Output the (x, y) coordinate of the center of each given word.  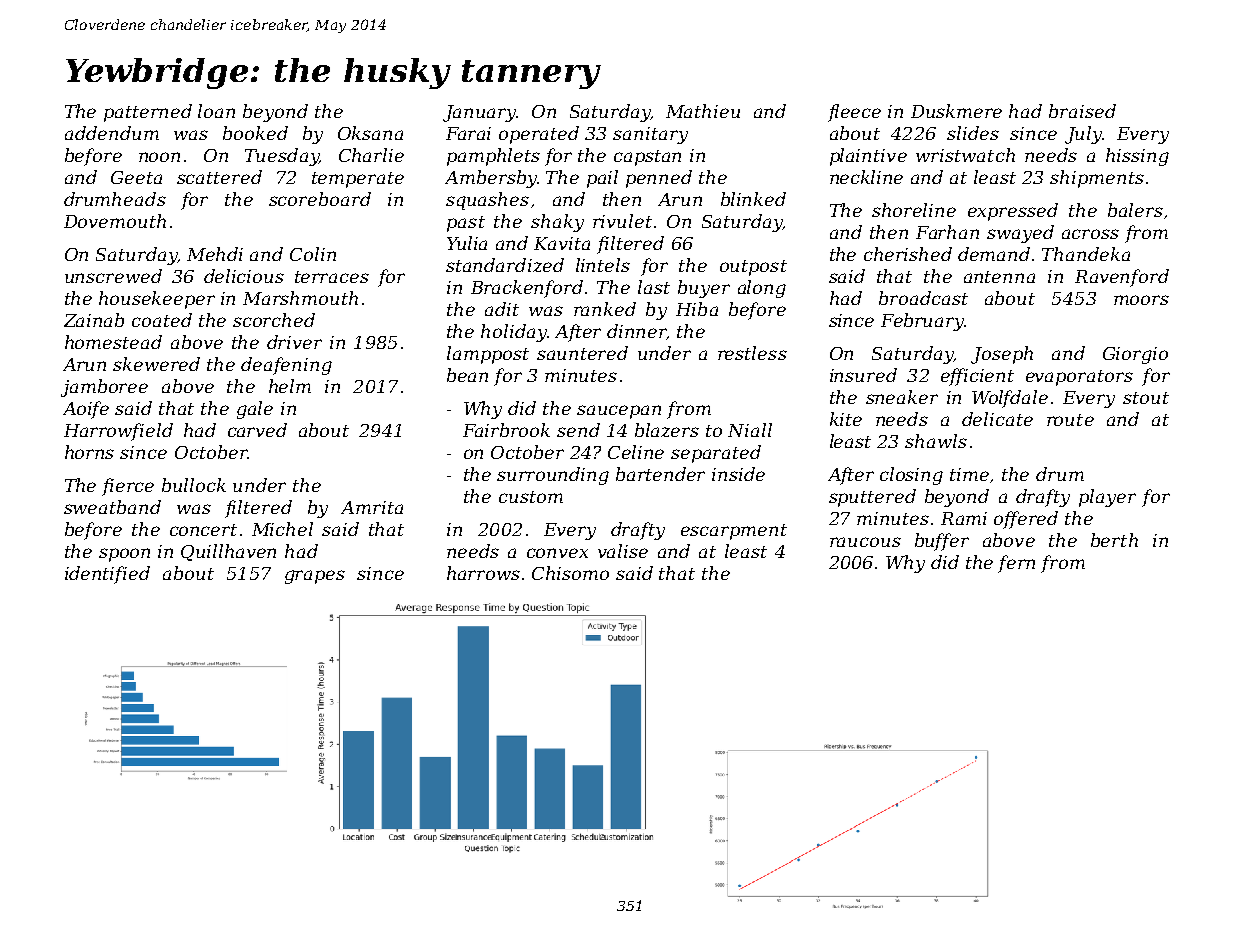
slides (973, 133)
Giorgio (1135, 355)
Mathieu (703, 111)
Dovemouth (115, 221)
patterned (148, 113)
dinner (636, 331)
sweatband (112, 507)
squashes (487, 201)
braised (1082, 111)
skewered (156, 364)
